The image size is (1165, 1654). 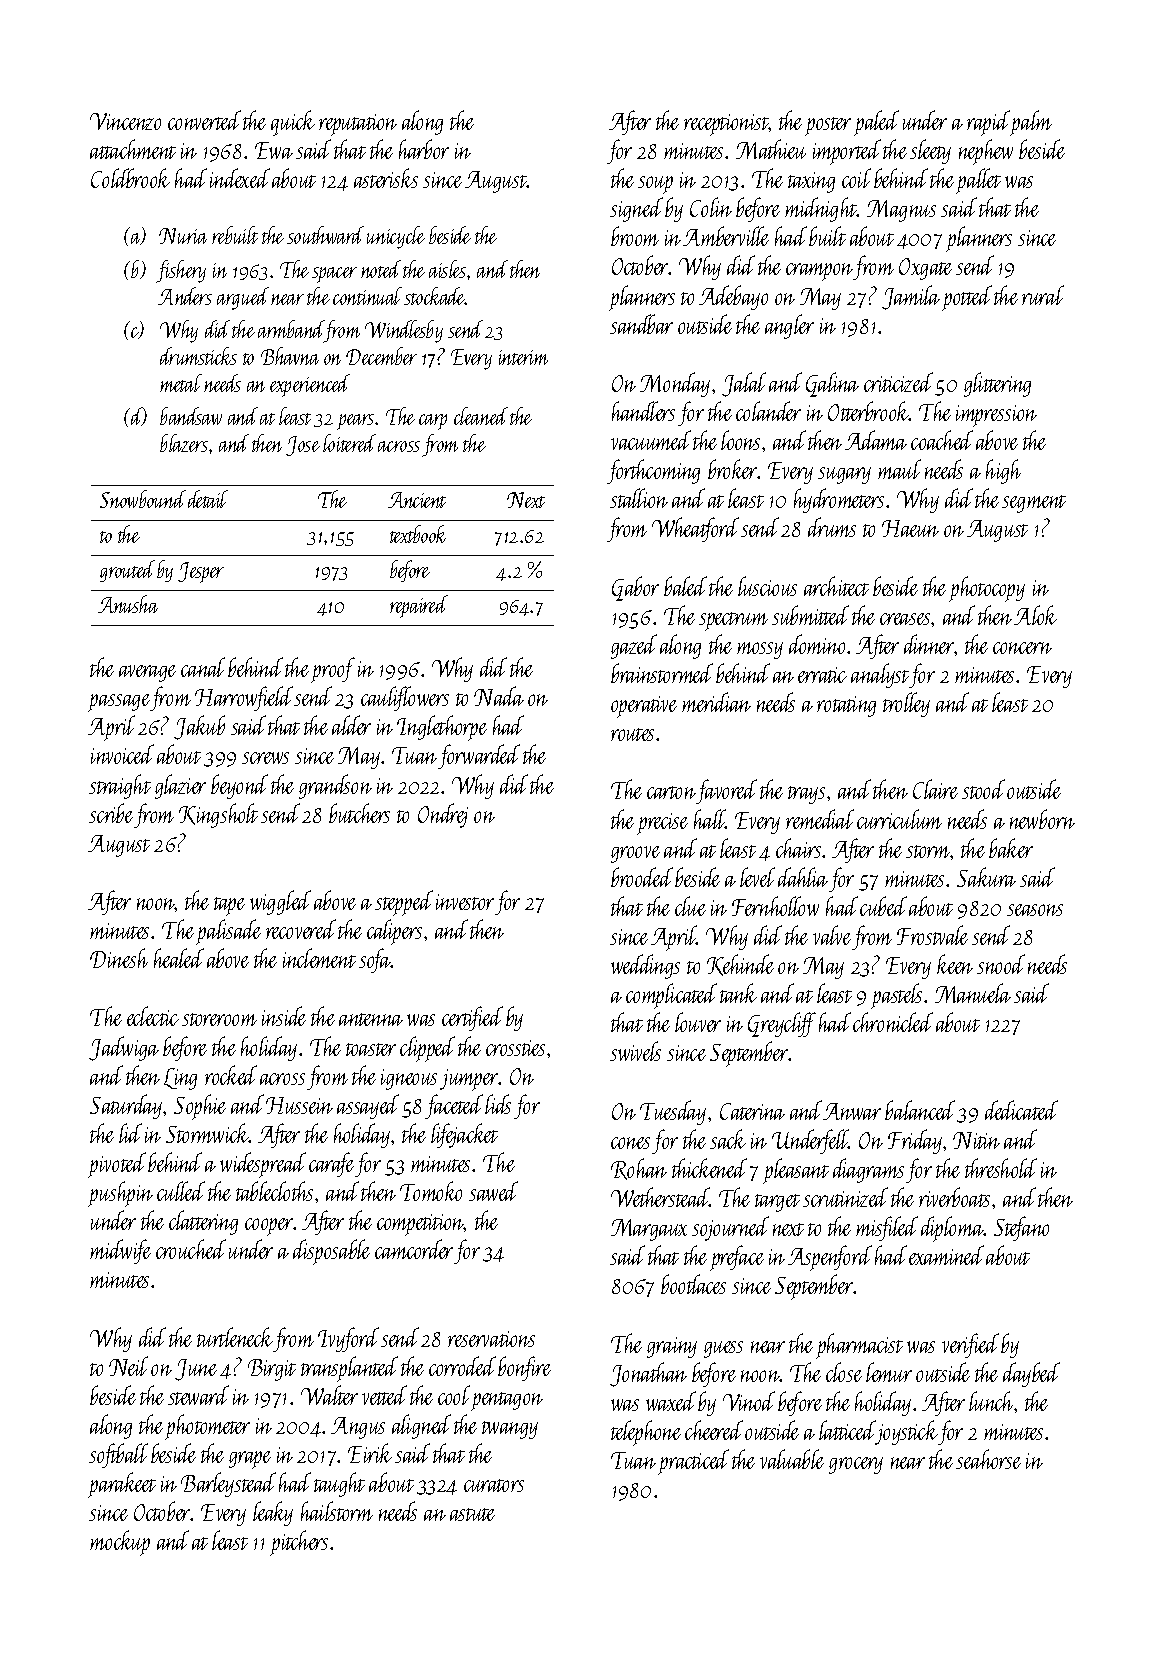 What do you see at coordinates (293, 123) in the screenshot?
I see `quick` at bounding box center [293, 123].
